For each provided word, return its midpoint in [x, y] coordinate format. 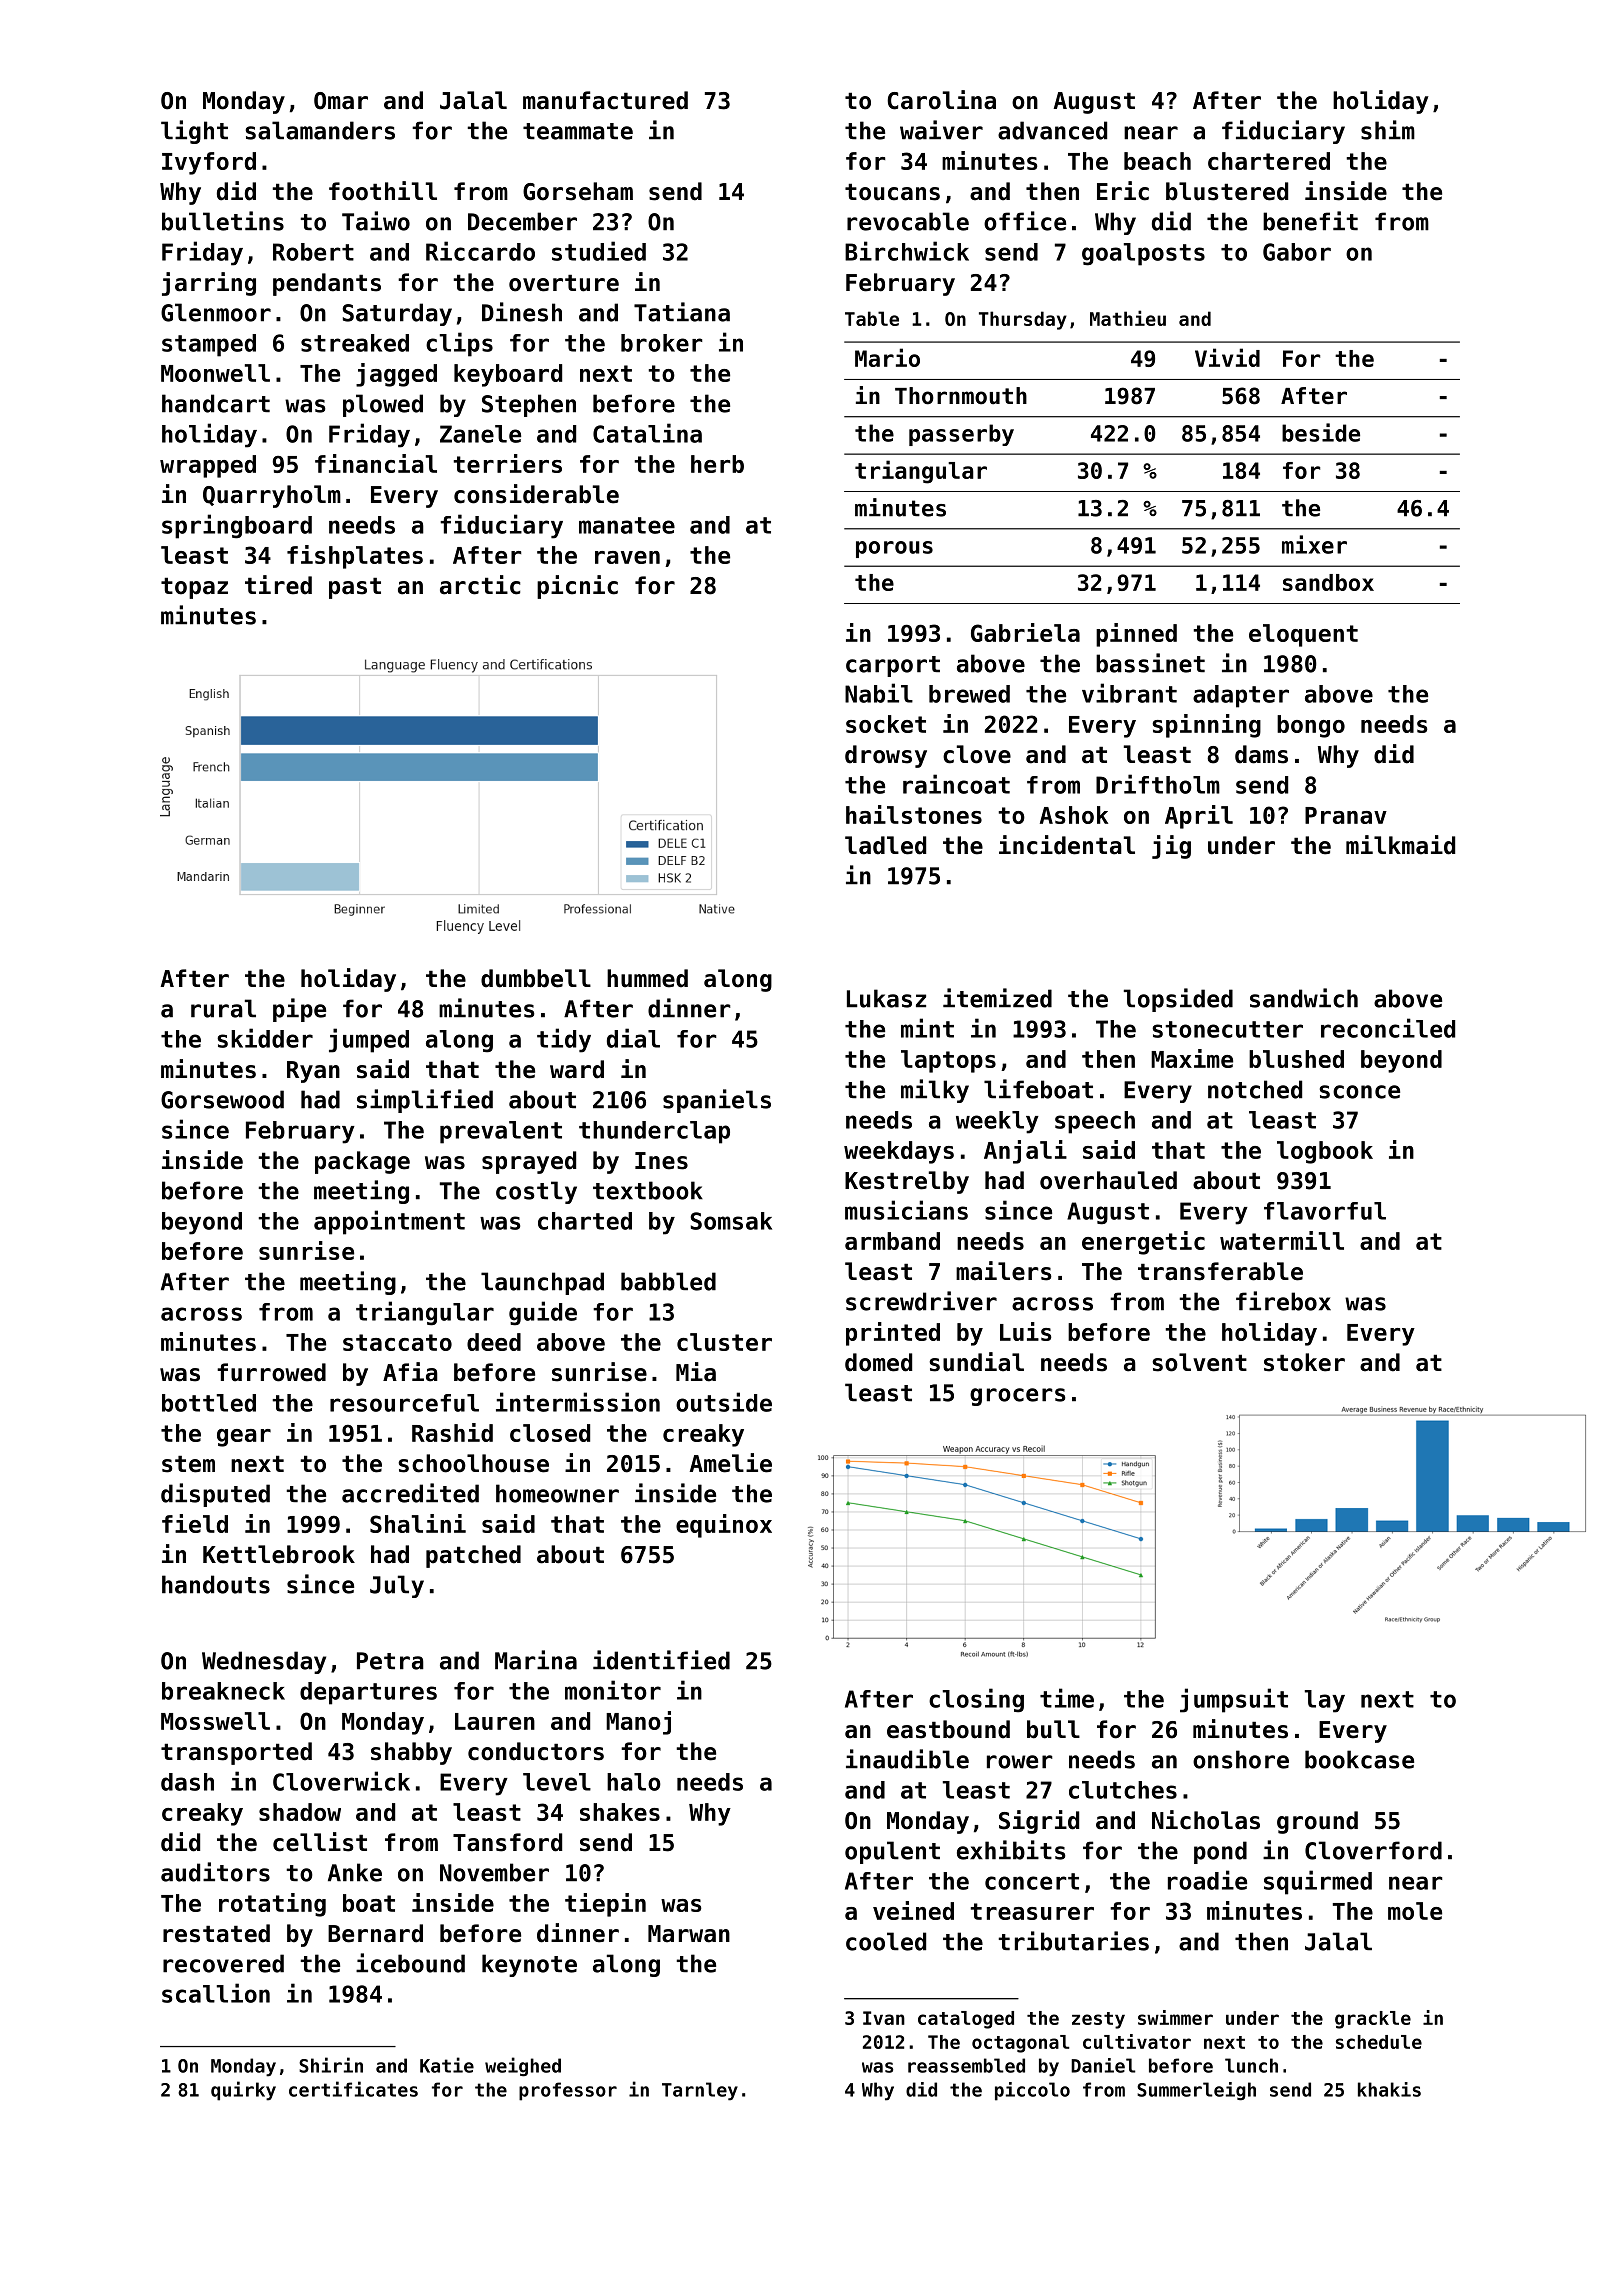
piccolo [1032, 2091]
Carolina [941, 100]
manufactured [605, 100]
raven [627, 557]
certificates [353, 2089]
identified [661, 1660]
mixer [1314, 544]
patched [473, 1556]
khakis [1389, 2089]
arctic [480, 585]
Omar [341, 101]
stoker [1304, 1362]
